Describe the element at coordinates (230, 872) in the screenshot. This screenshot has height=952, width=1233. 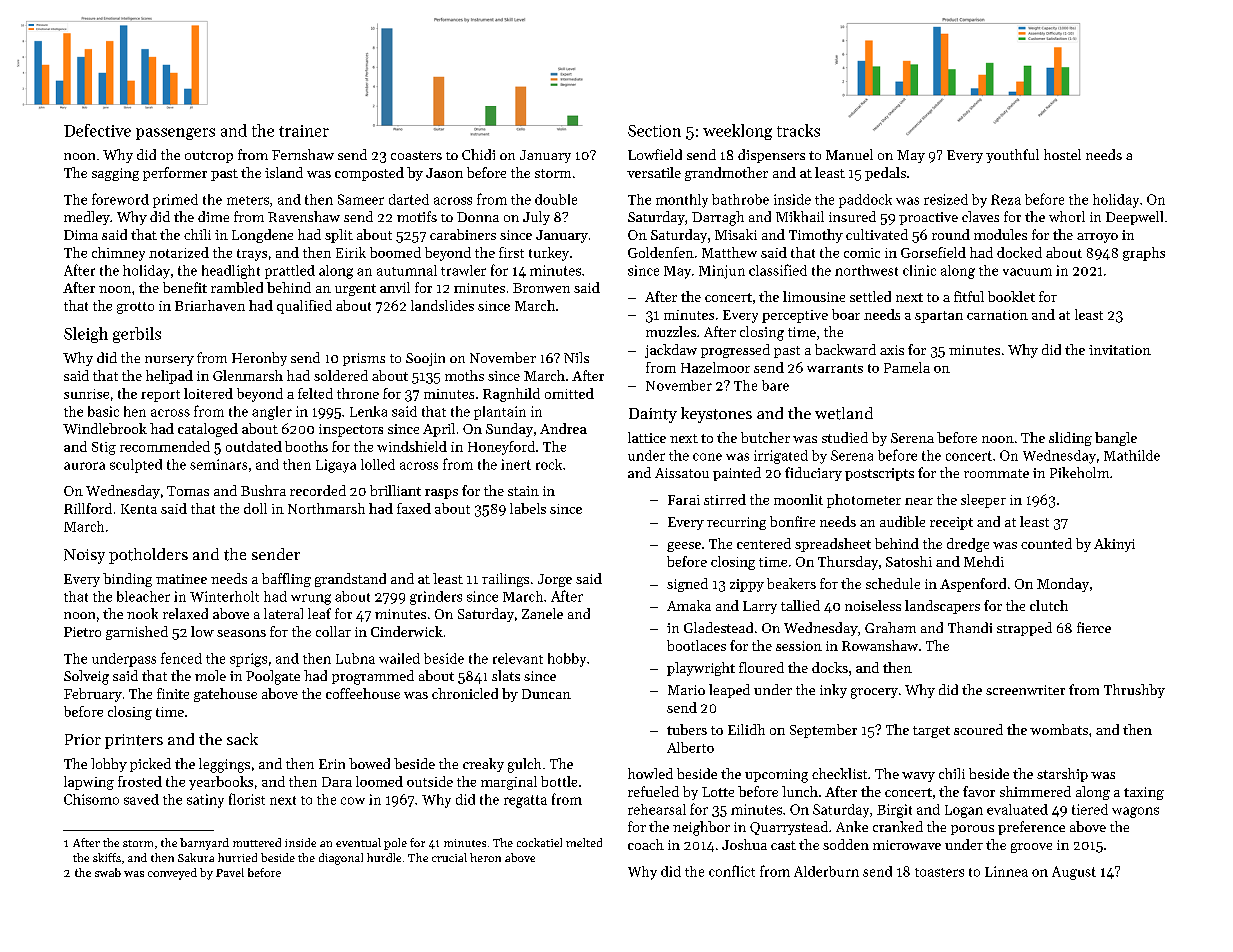
I see `Pavel` at that location.
